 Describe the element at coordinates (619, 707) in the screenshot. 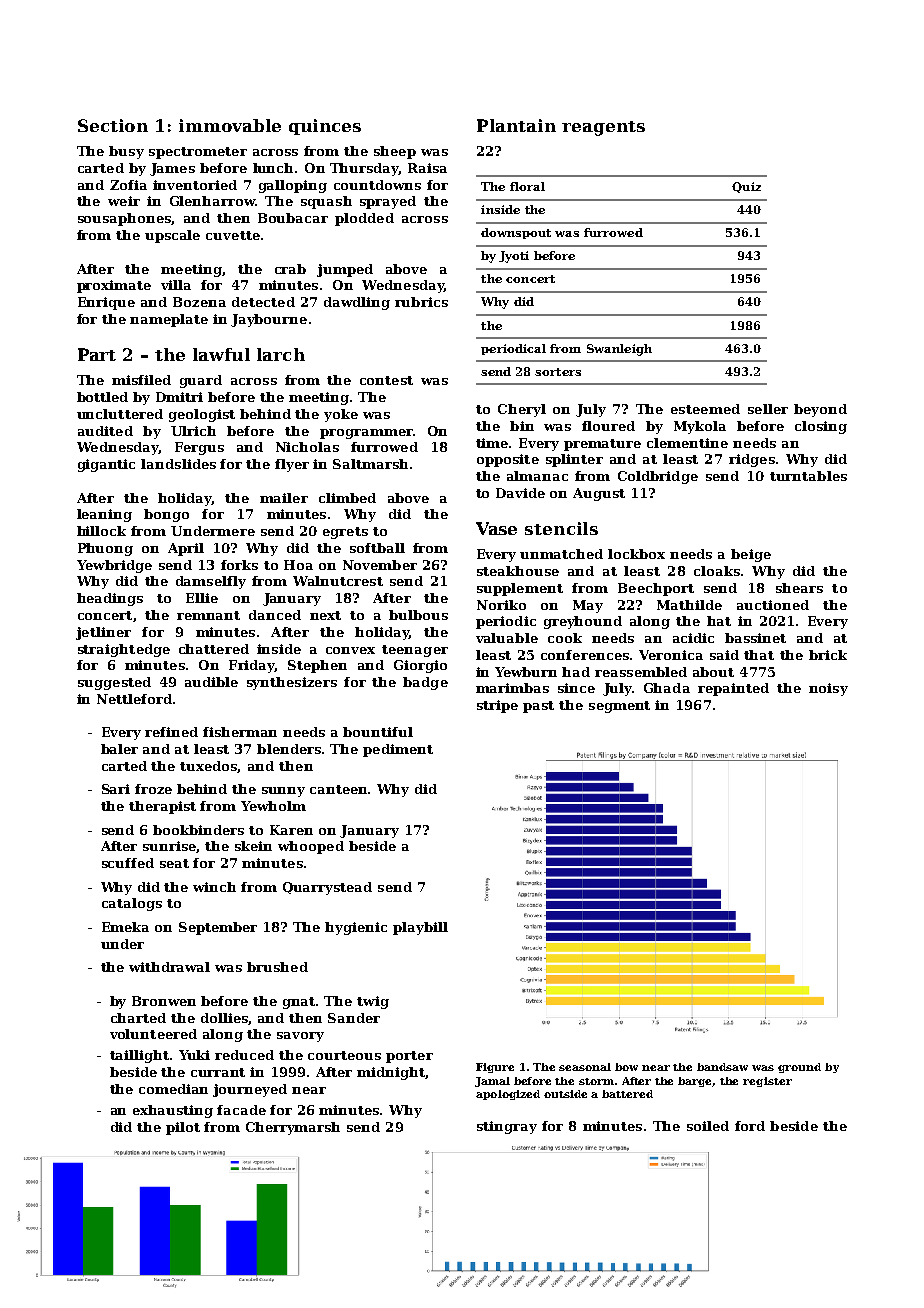

I see `segment` at that location.
